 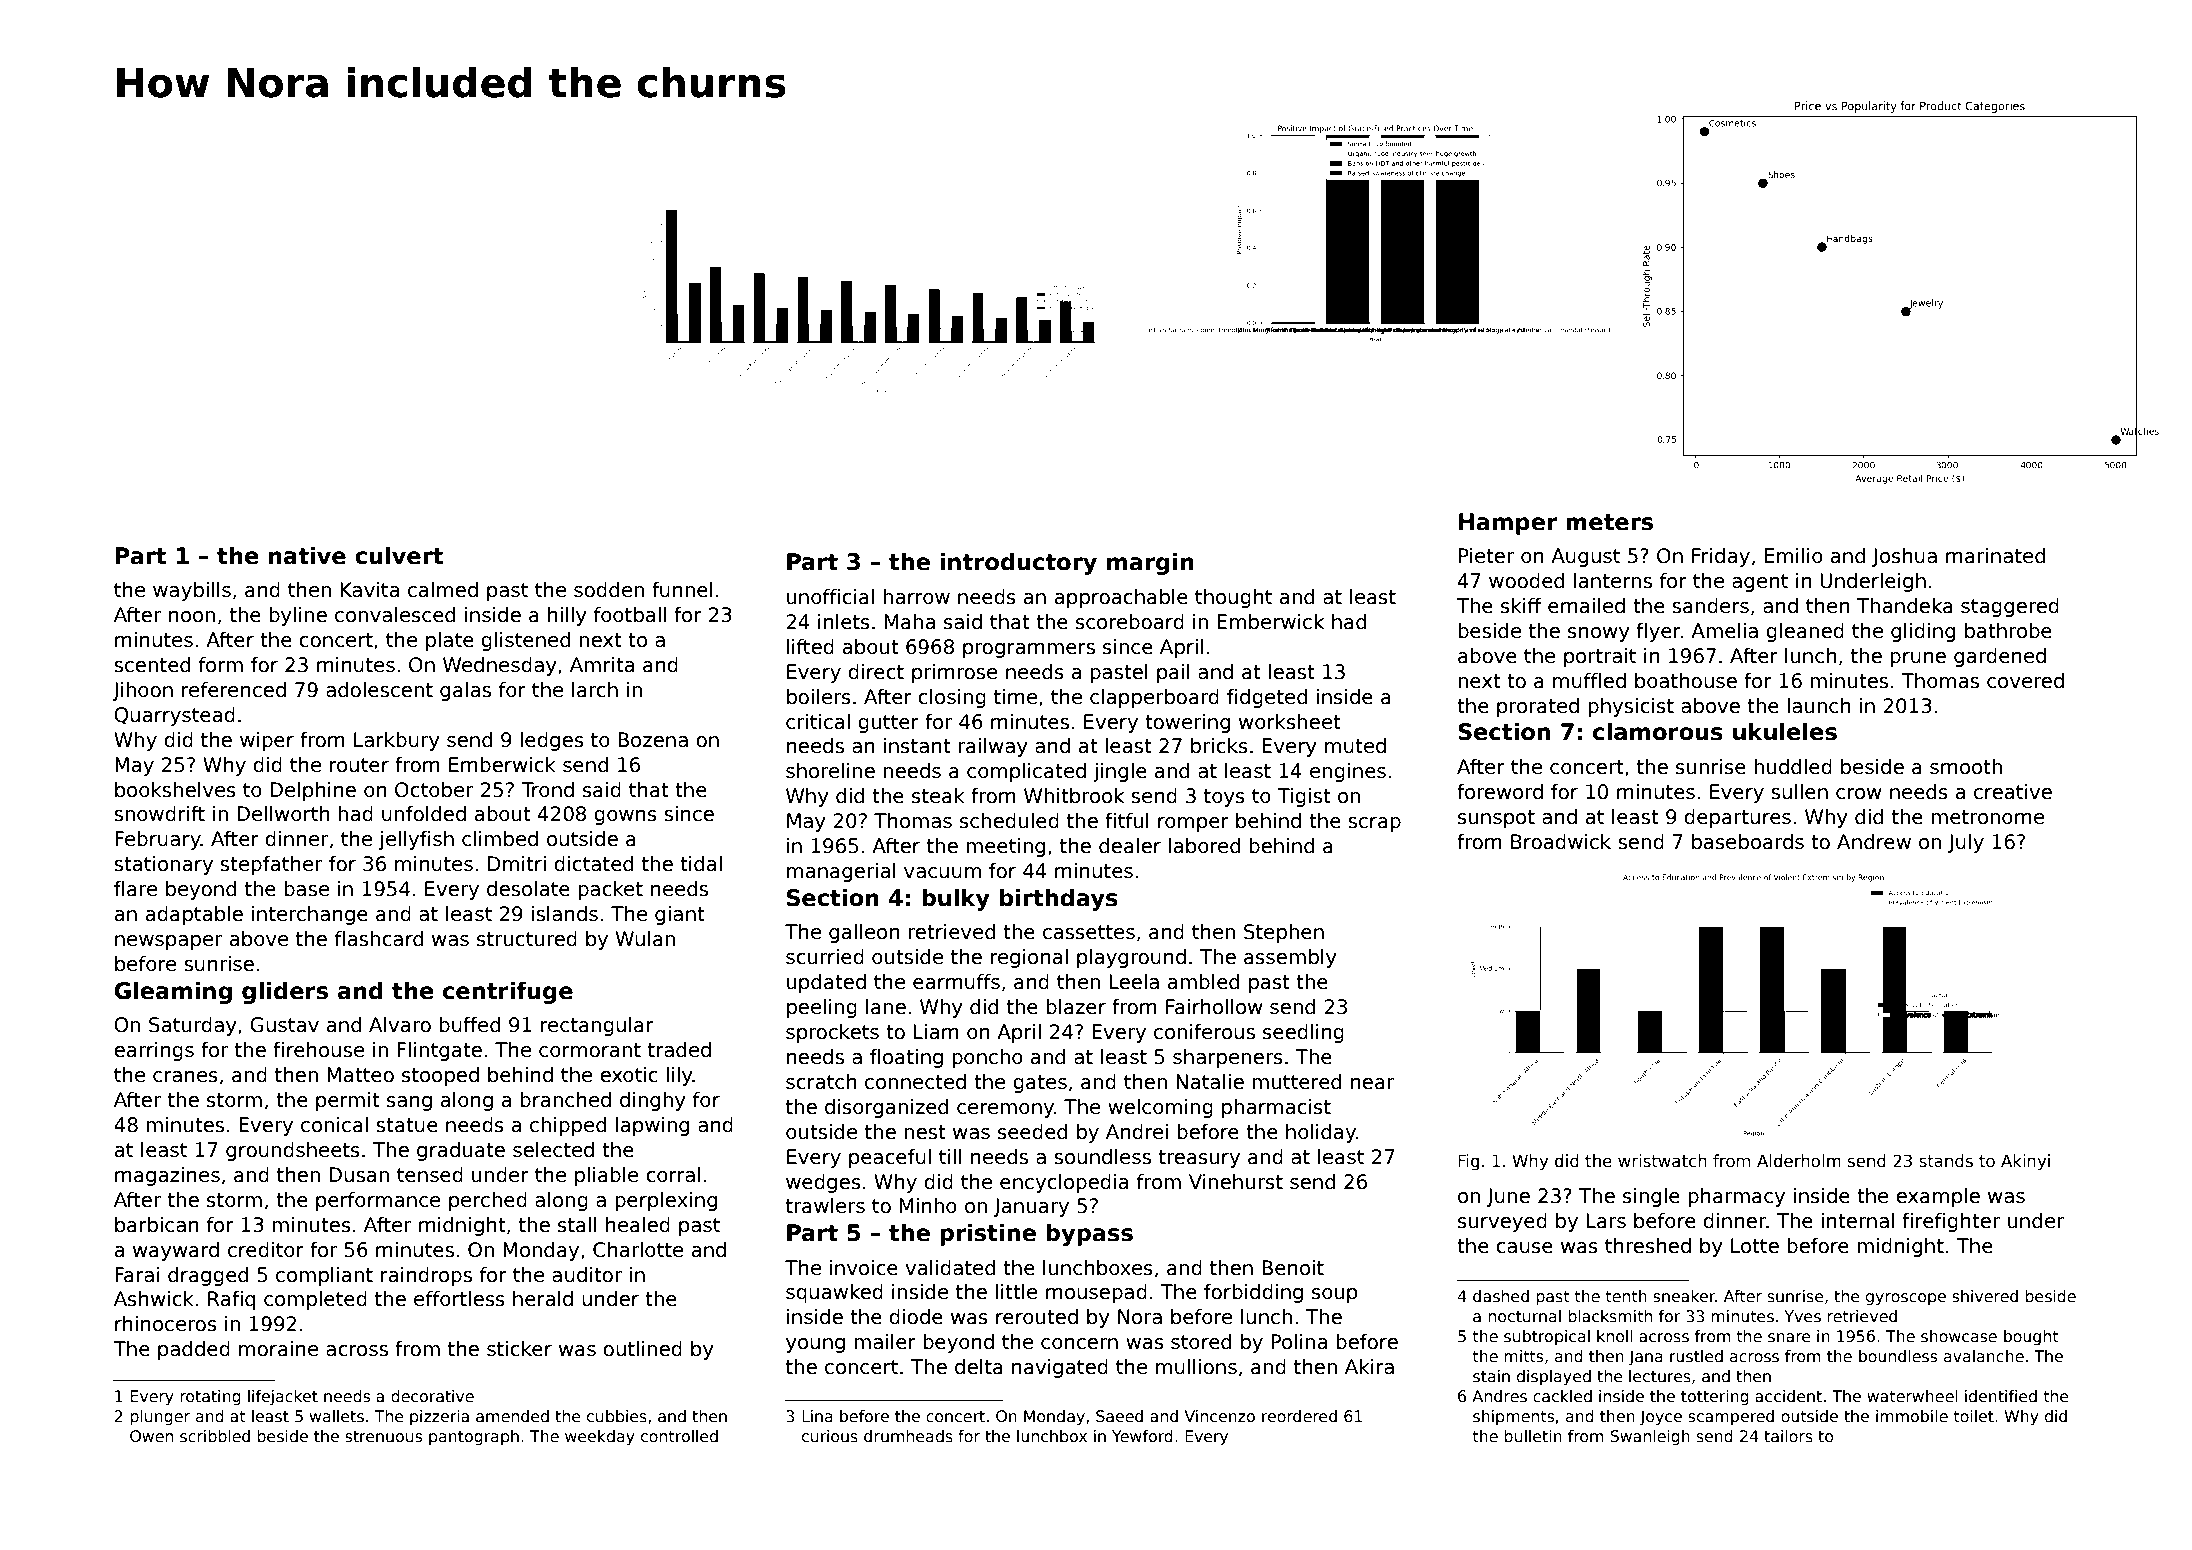 I want to click on sprockets, so click(x=832, y=1033).
